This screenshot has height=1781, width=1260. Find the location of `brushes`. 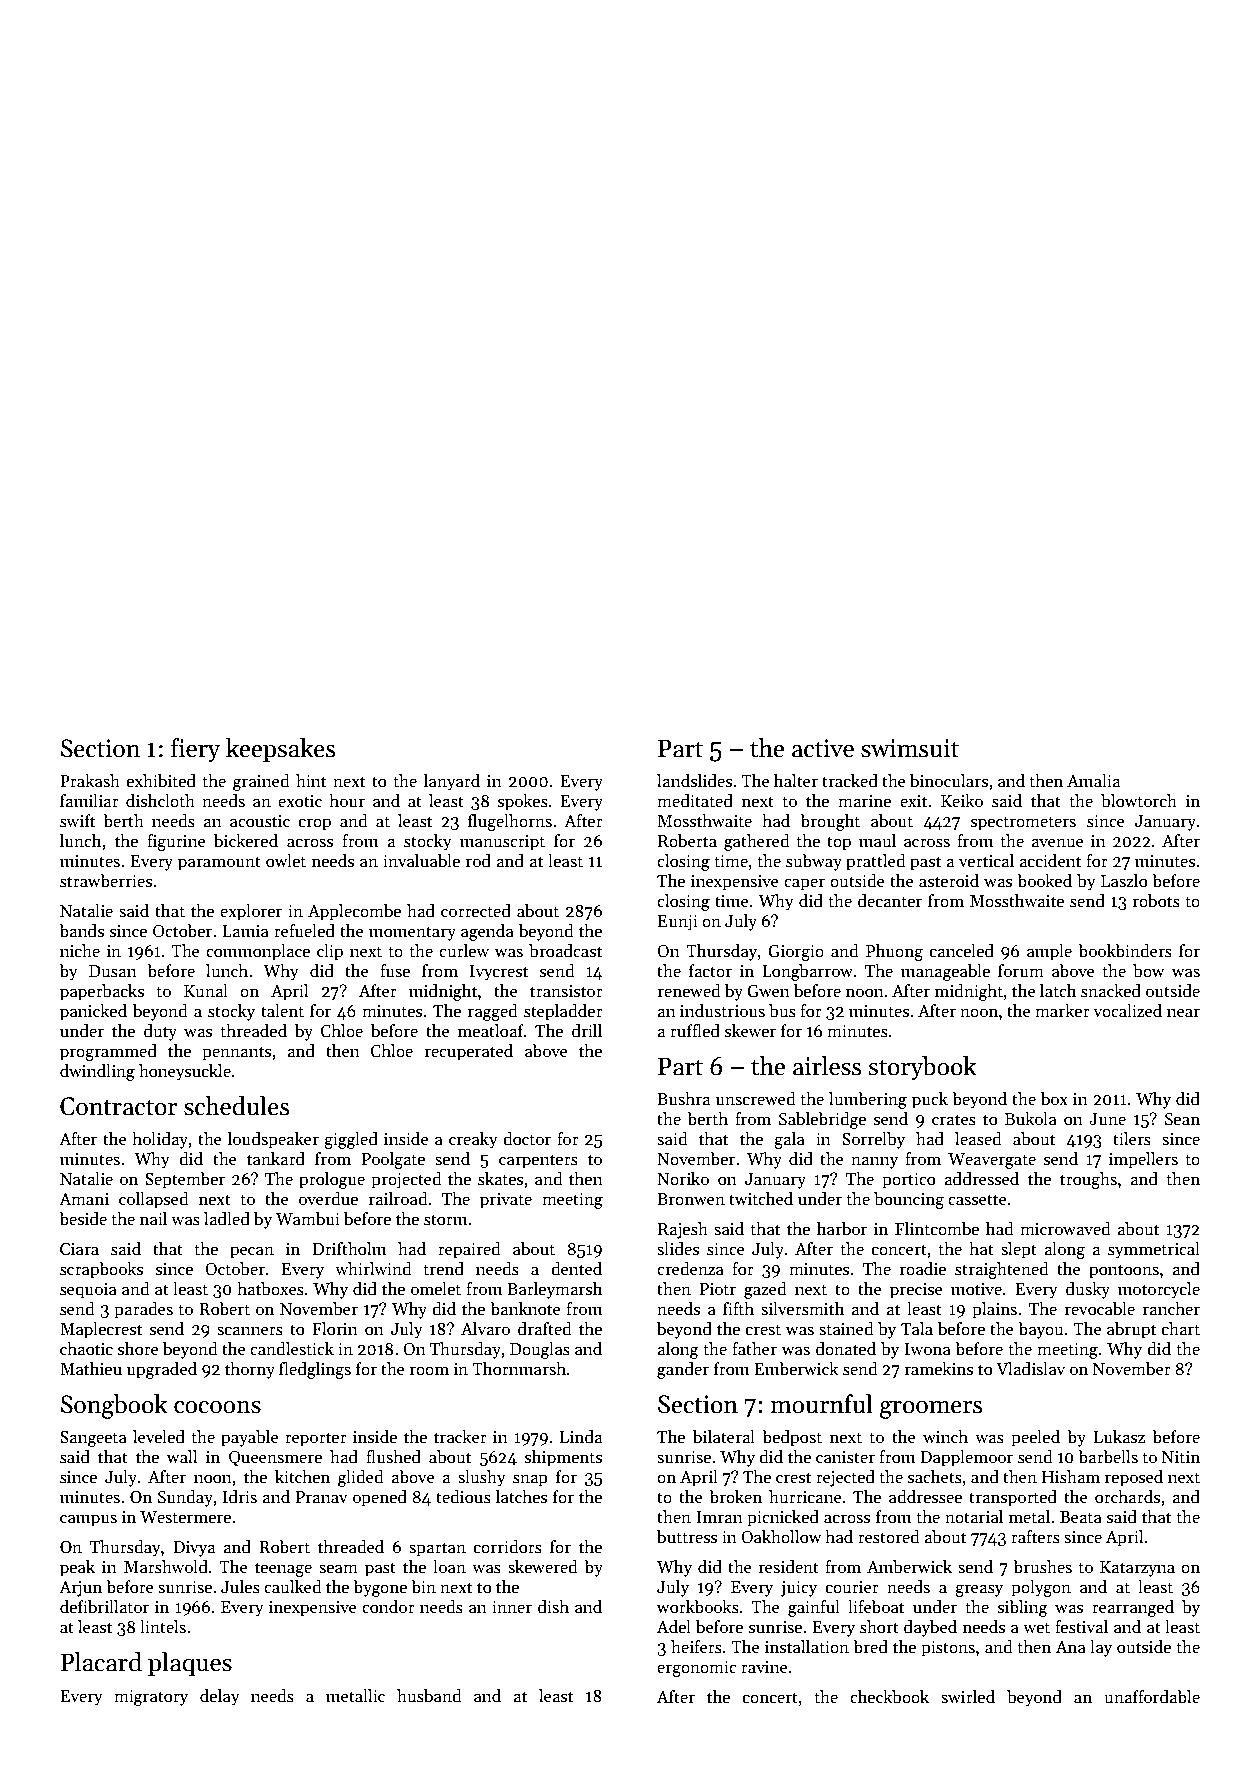

brushes is located at coordinates (1042, 1567).
